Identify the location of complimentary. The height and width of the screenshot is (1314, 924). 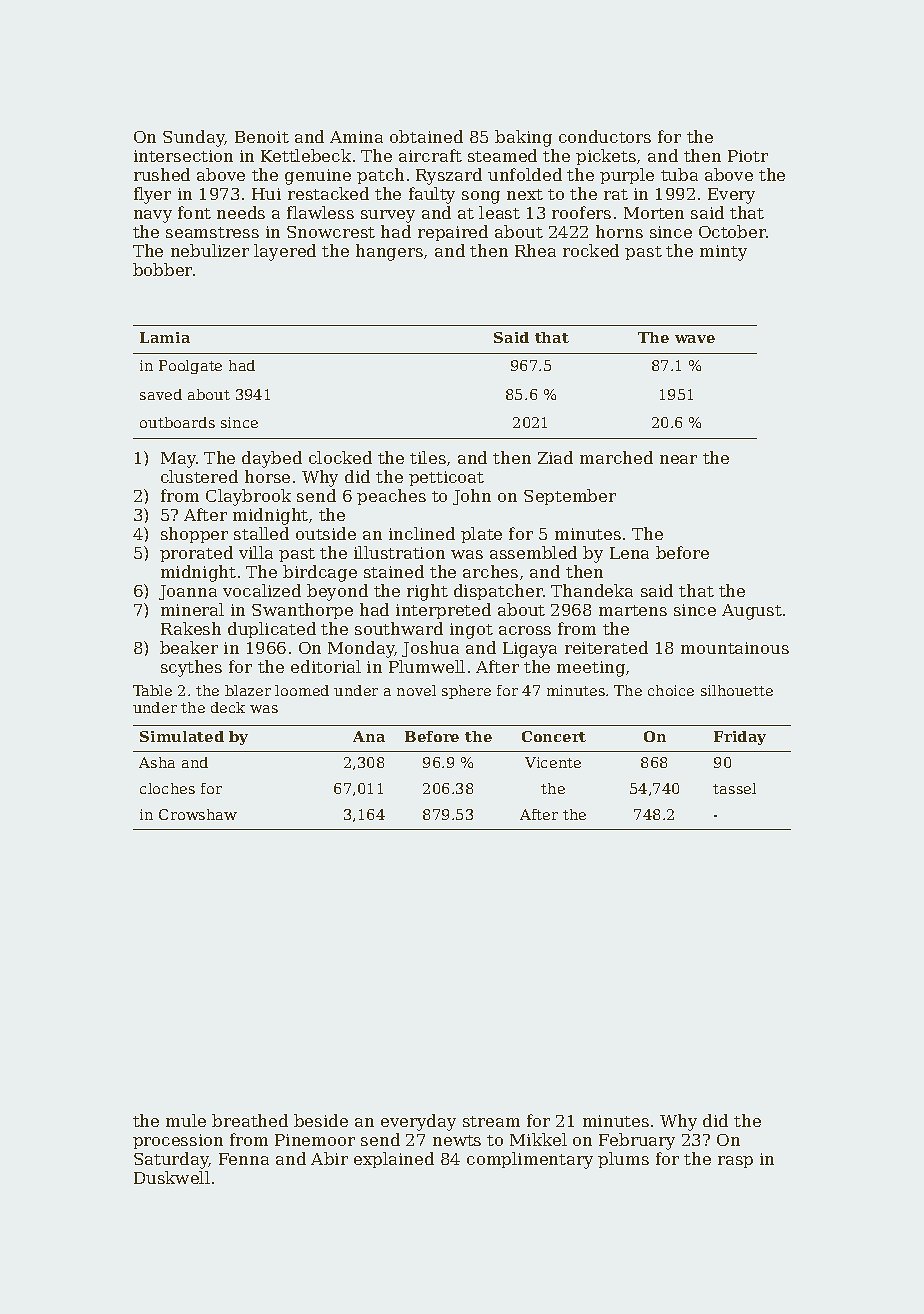
(530, 1160).
